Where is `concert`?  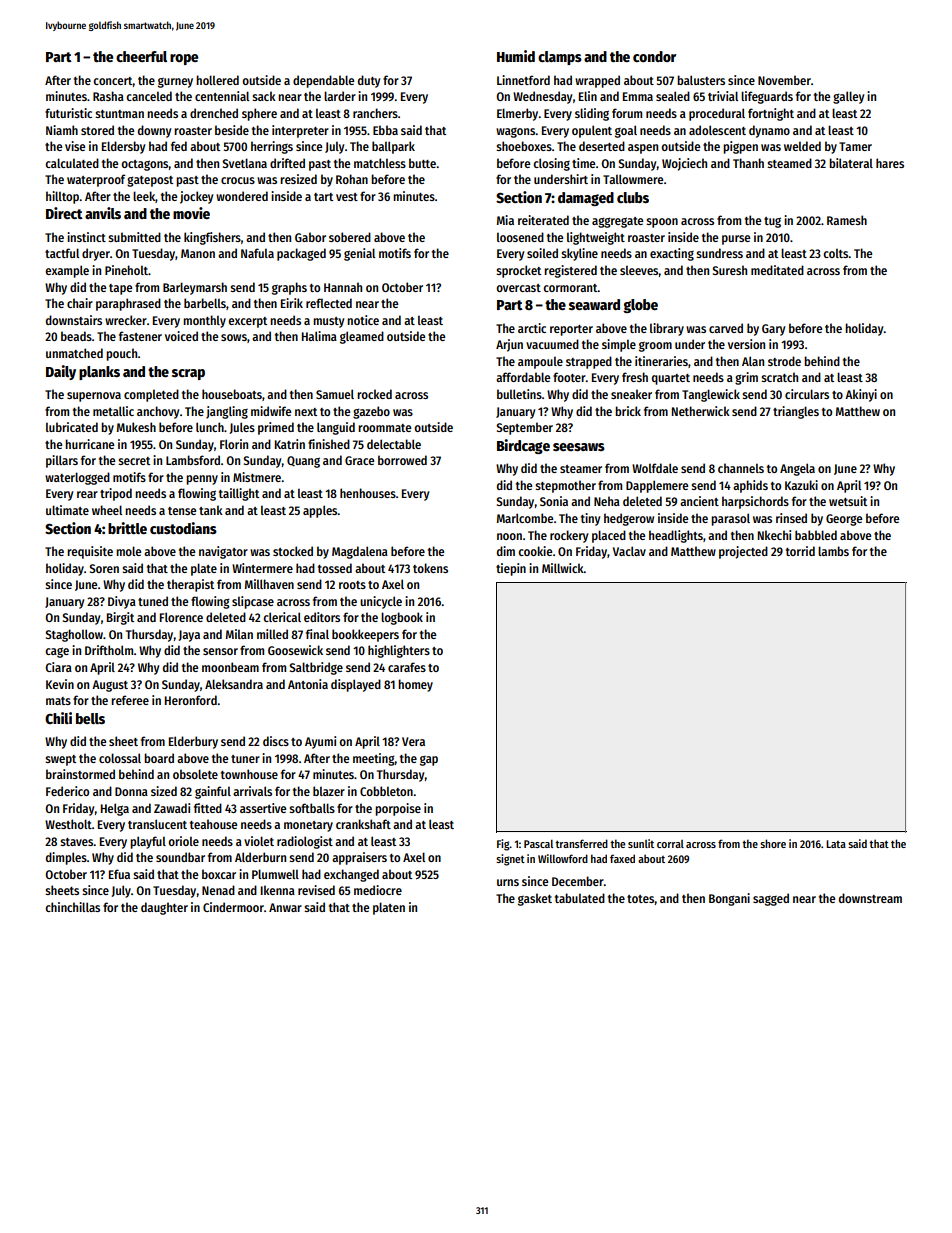 concert is located at coordinates (113, 81).
